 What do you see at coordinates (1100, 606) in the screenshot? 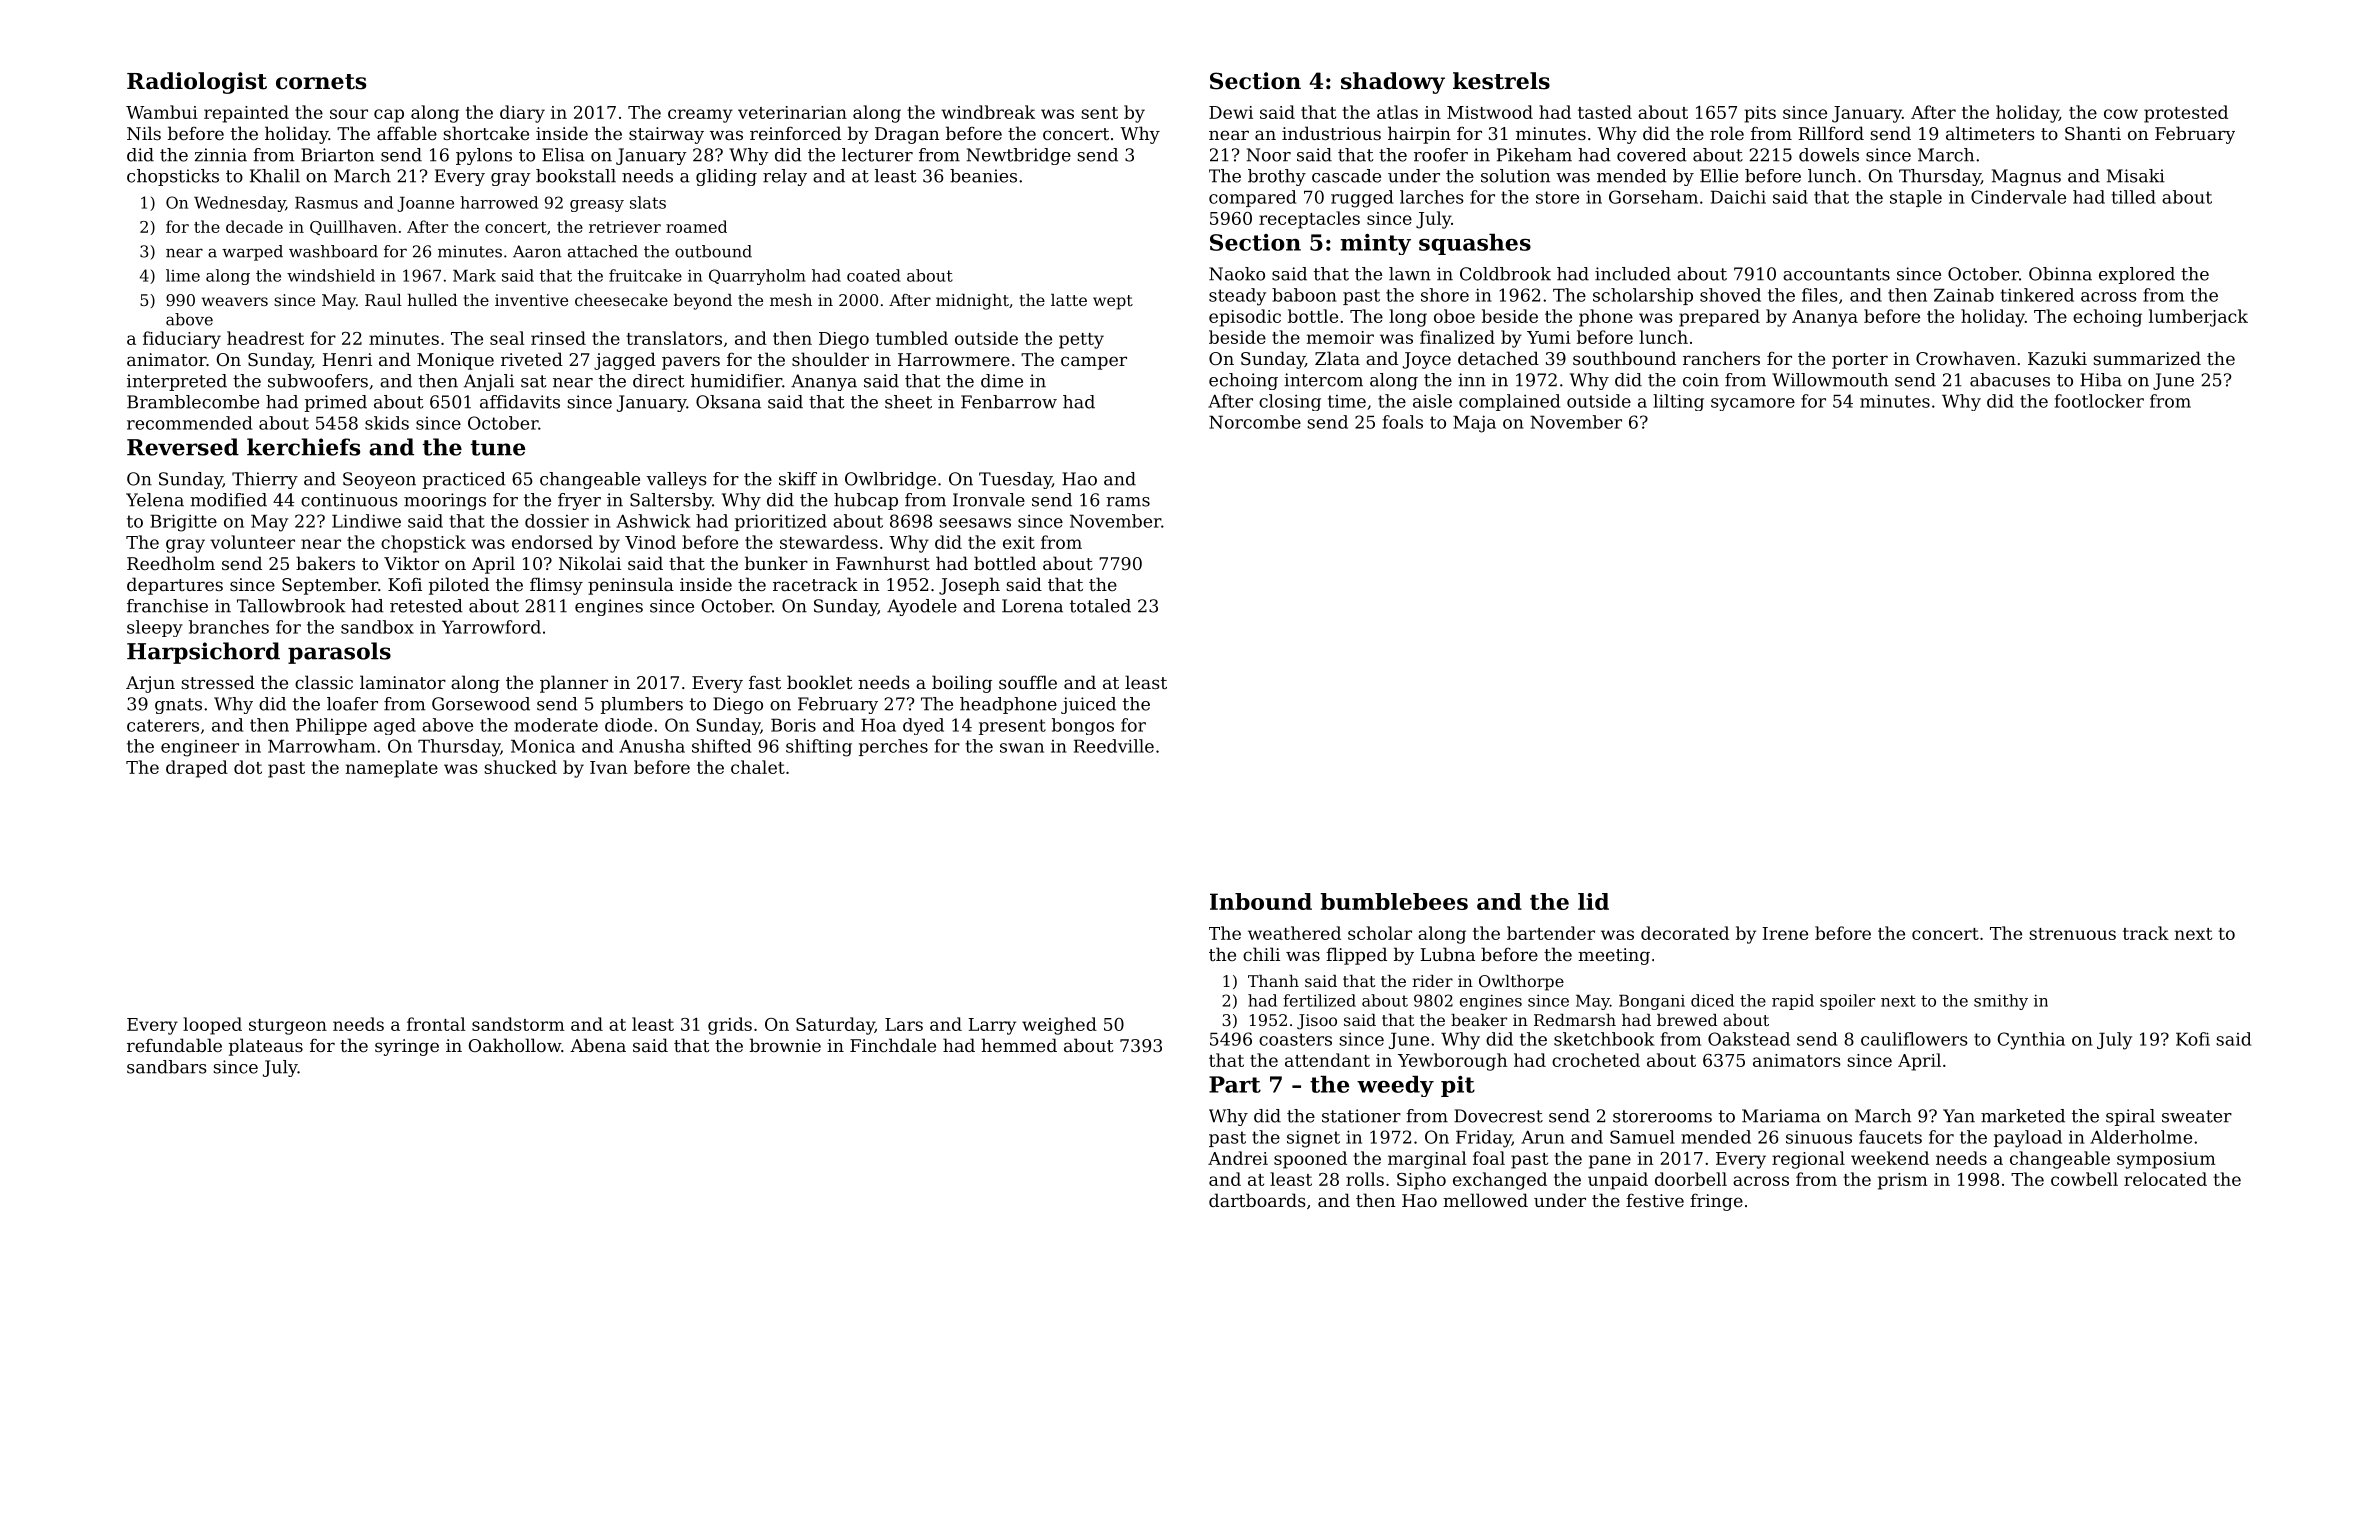
I see `totaled` at bounding box center [1100, 606].
